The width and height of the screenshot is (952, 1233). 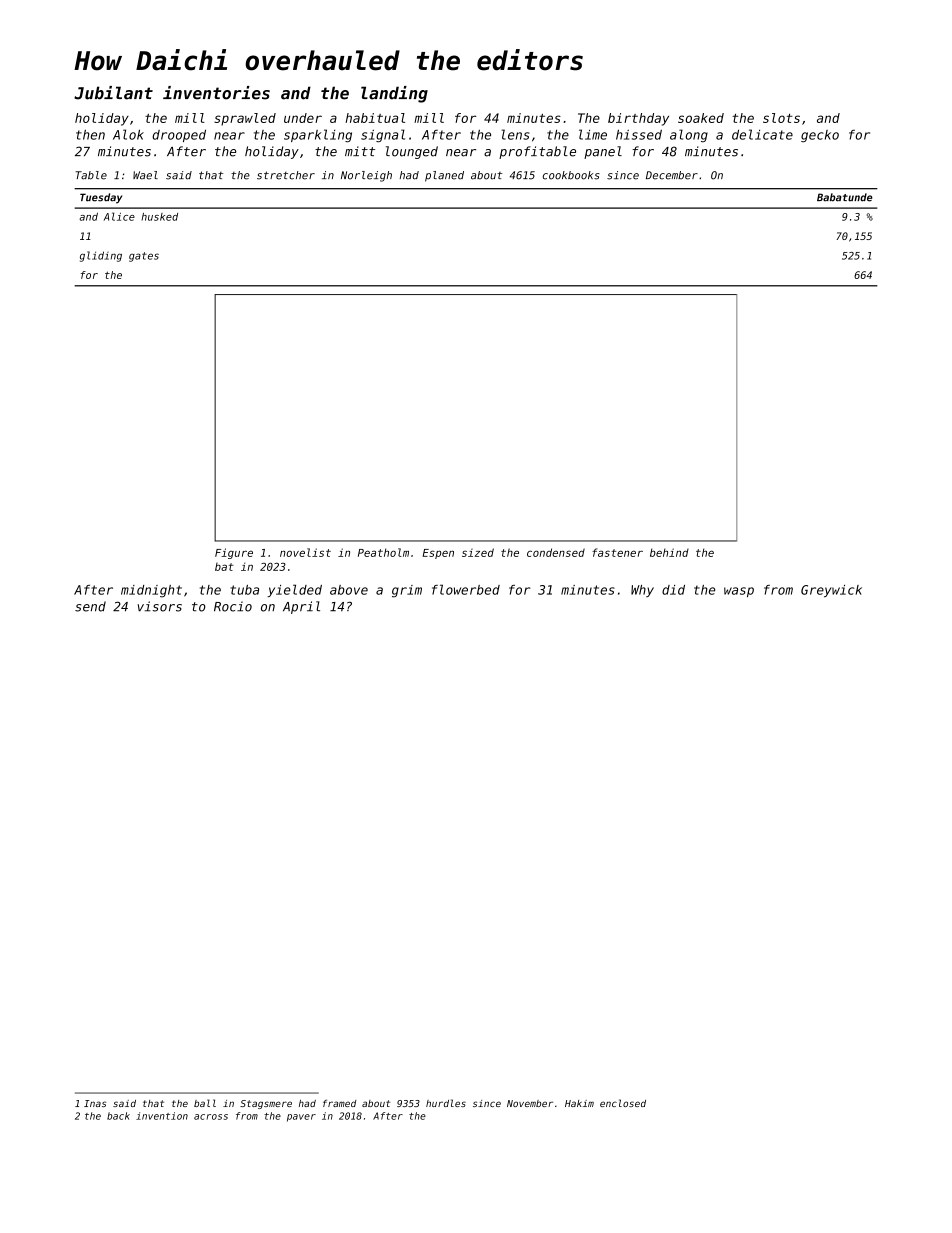 I want to click on Peatholm, so click(x=383, y=552).
